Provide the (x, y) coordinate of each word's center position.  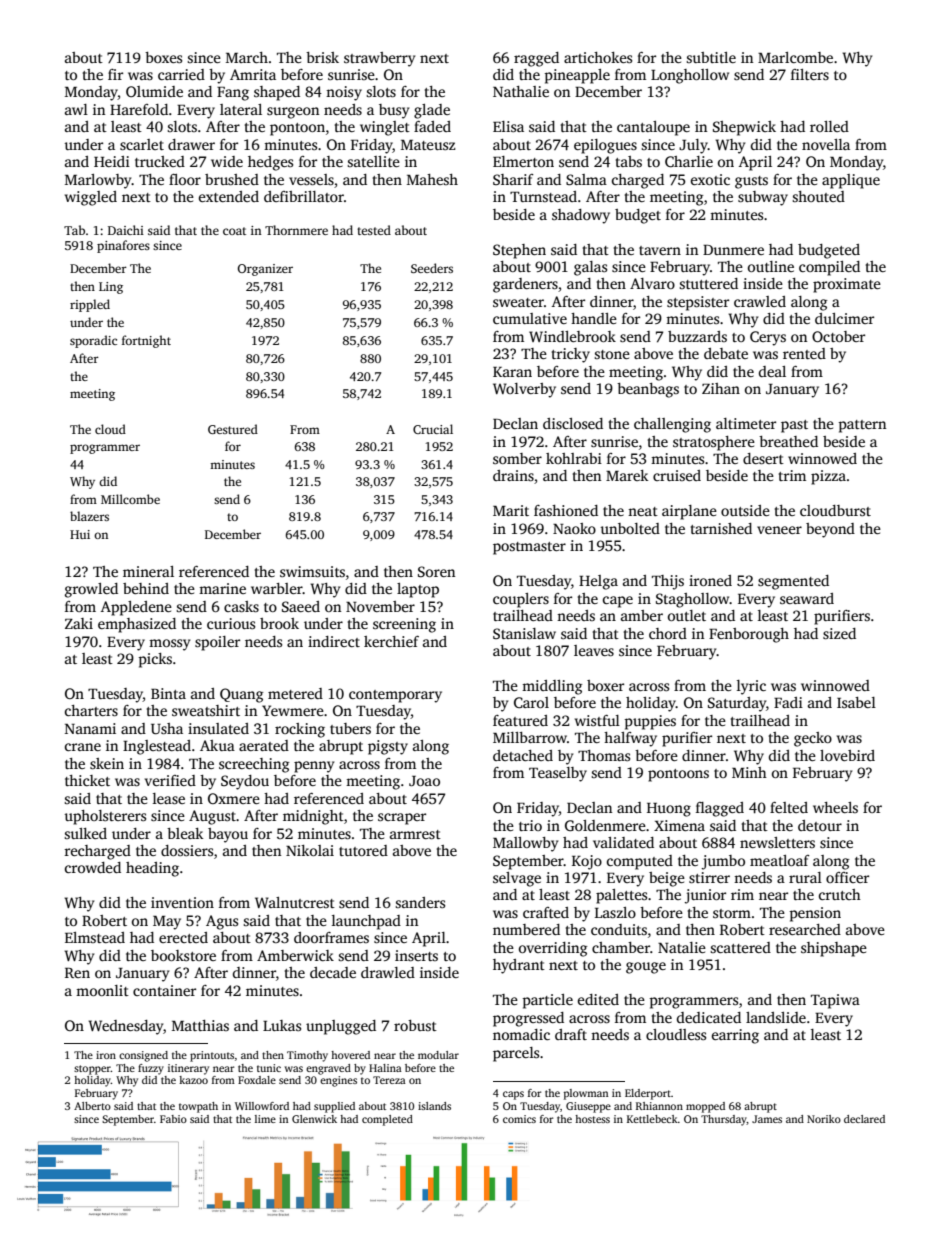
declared (864, 1119)
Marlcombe (795, 57)
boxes (163, 57)
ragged (536, 59)
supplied (334, 1107)
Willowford (262, 1106)
